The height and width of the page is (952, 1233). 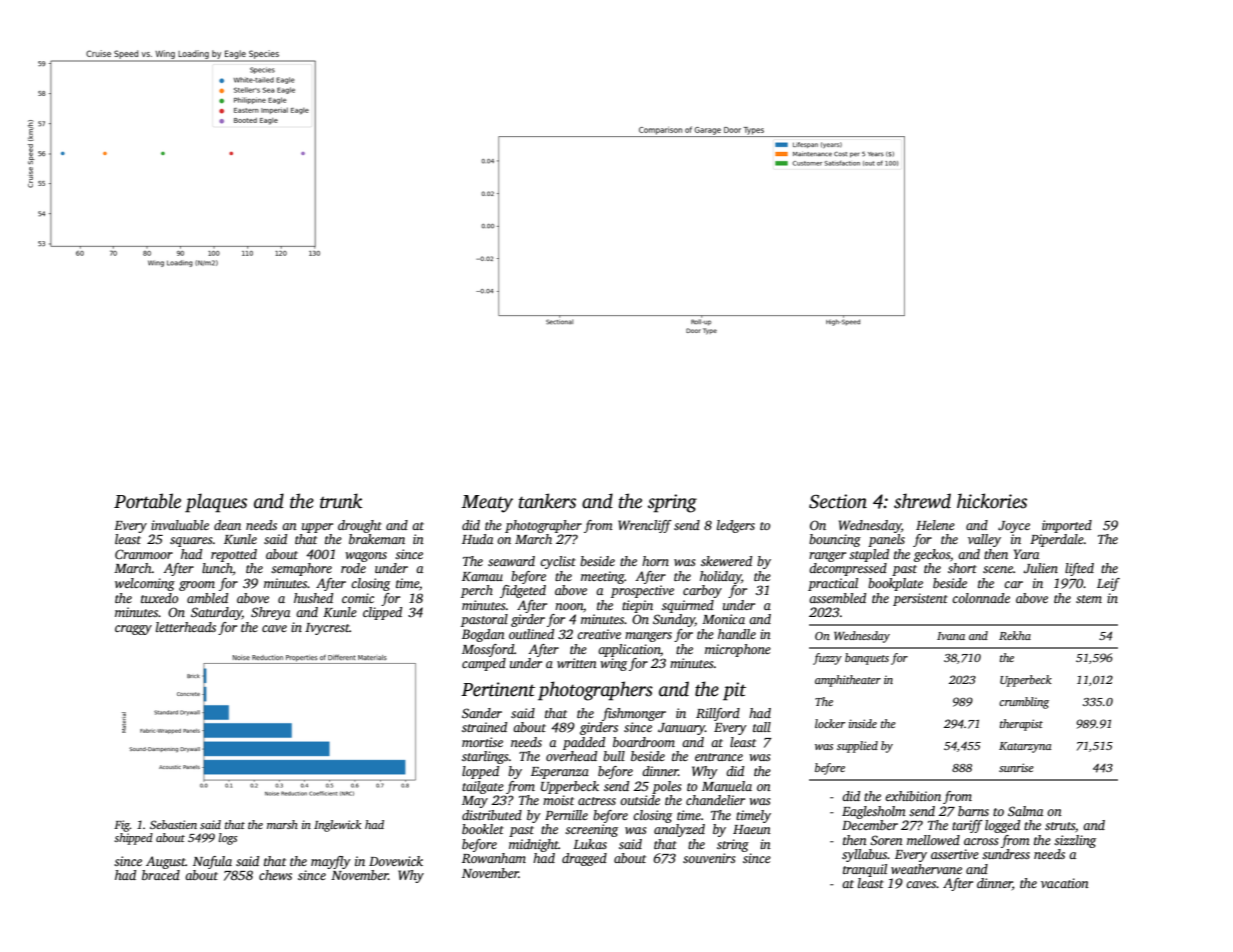 What do you see at coordinates (640, 800) in the page?
I see `outside` at bounding box center [640, 800].
